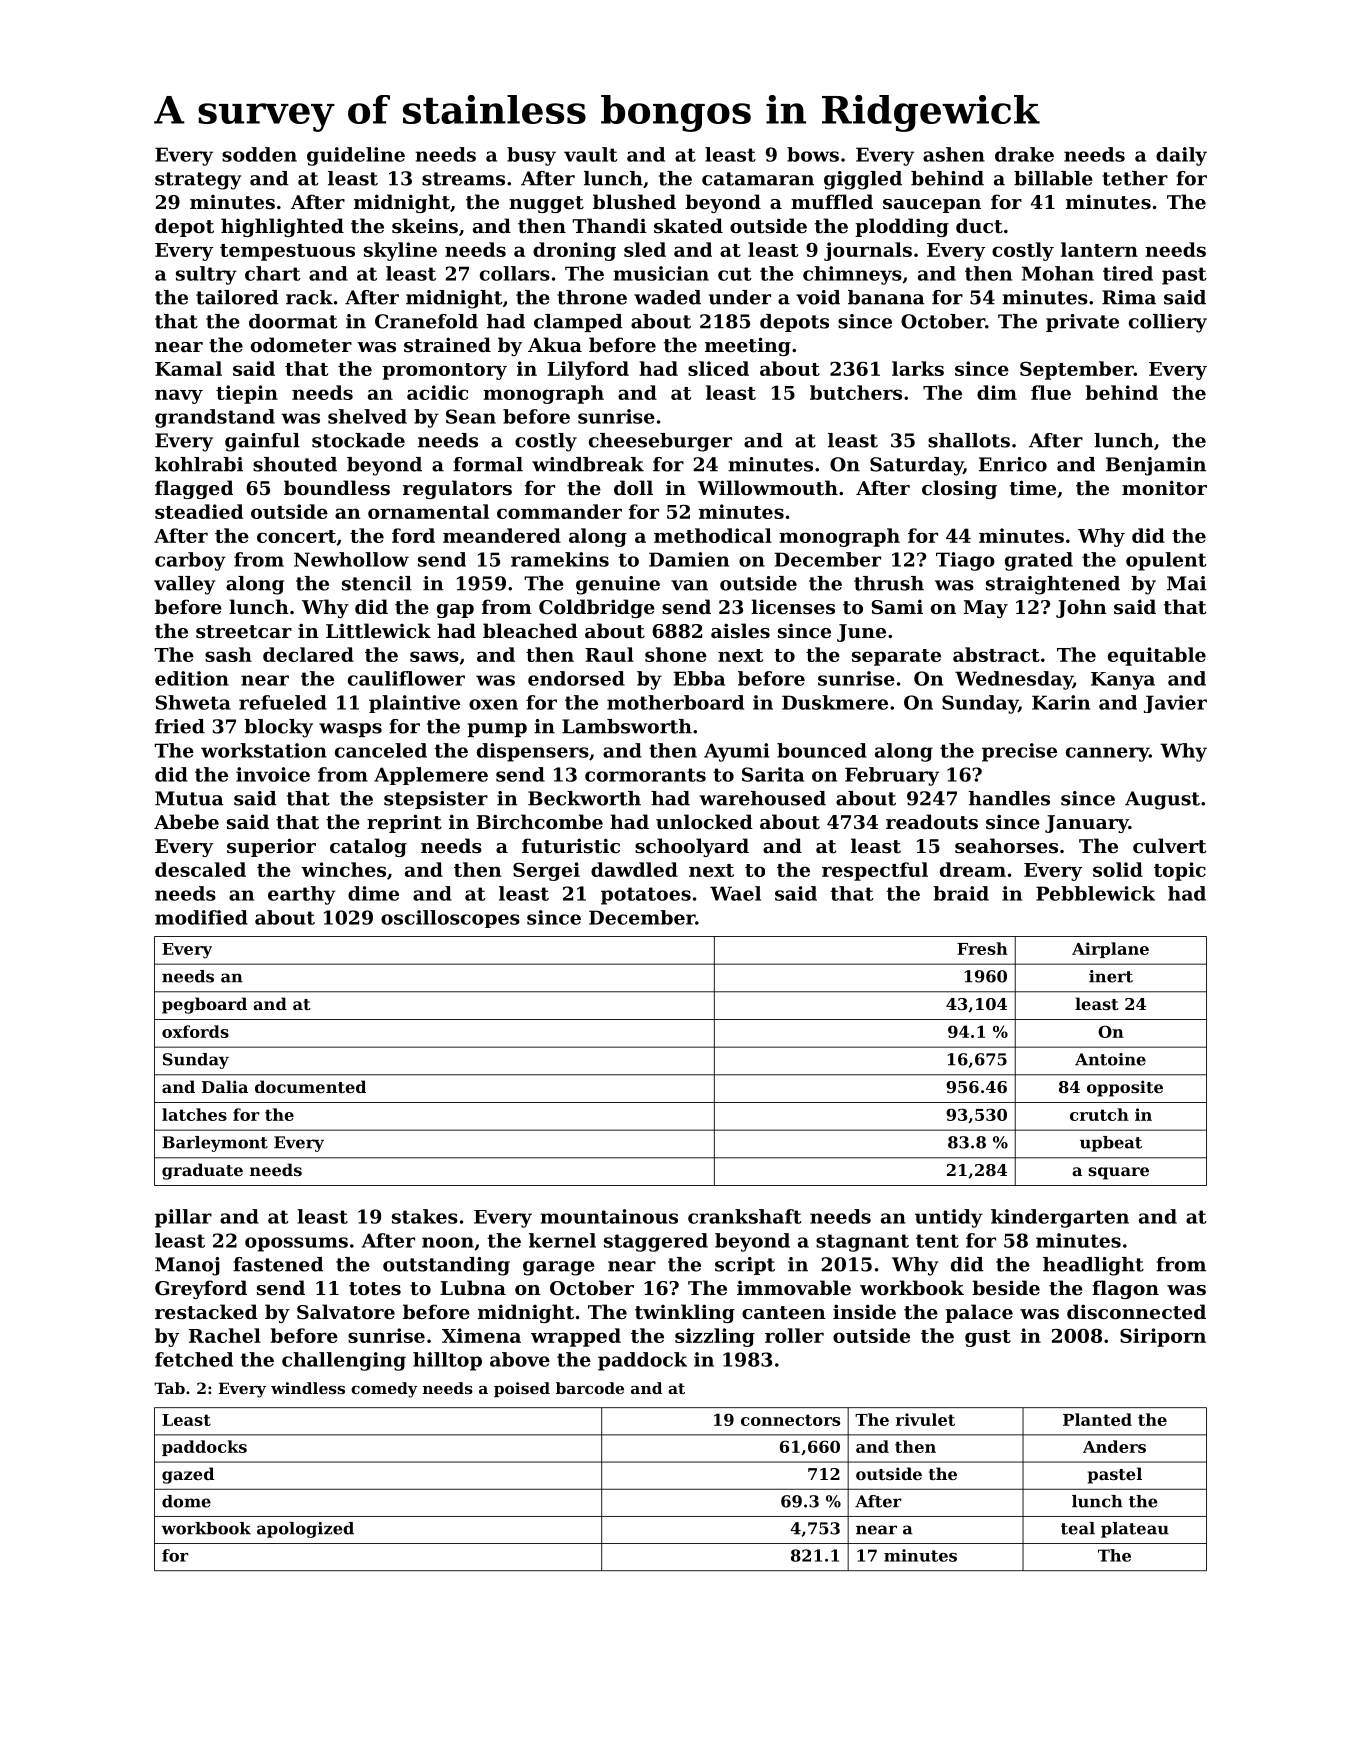 This screenshot has height=1762, width=1361. What do you see at coordinates (1111, 1144) in the screenshot?
I see `upbeat` at bounding box center [1111, 1144].
